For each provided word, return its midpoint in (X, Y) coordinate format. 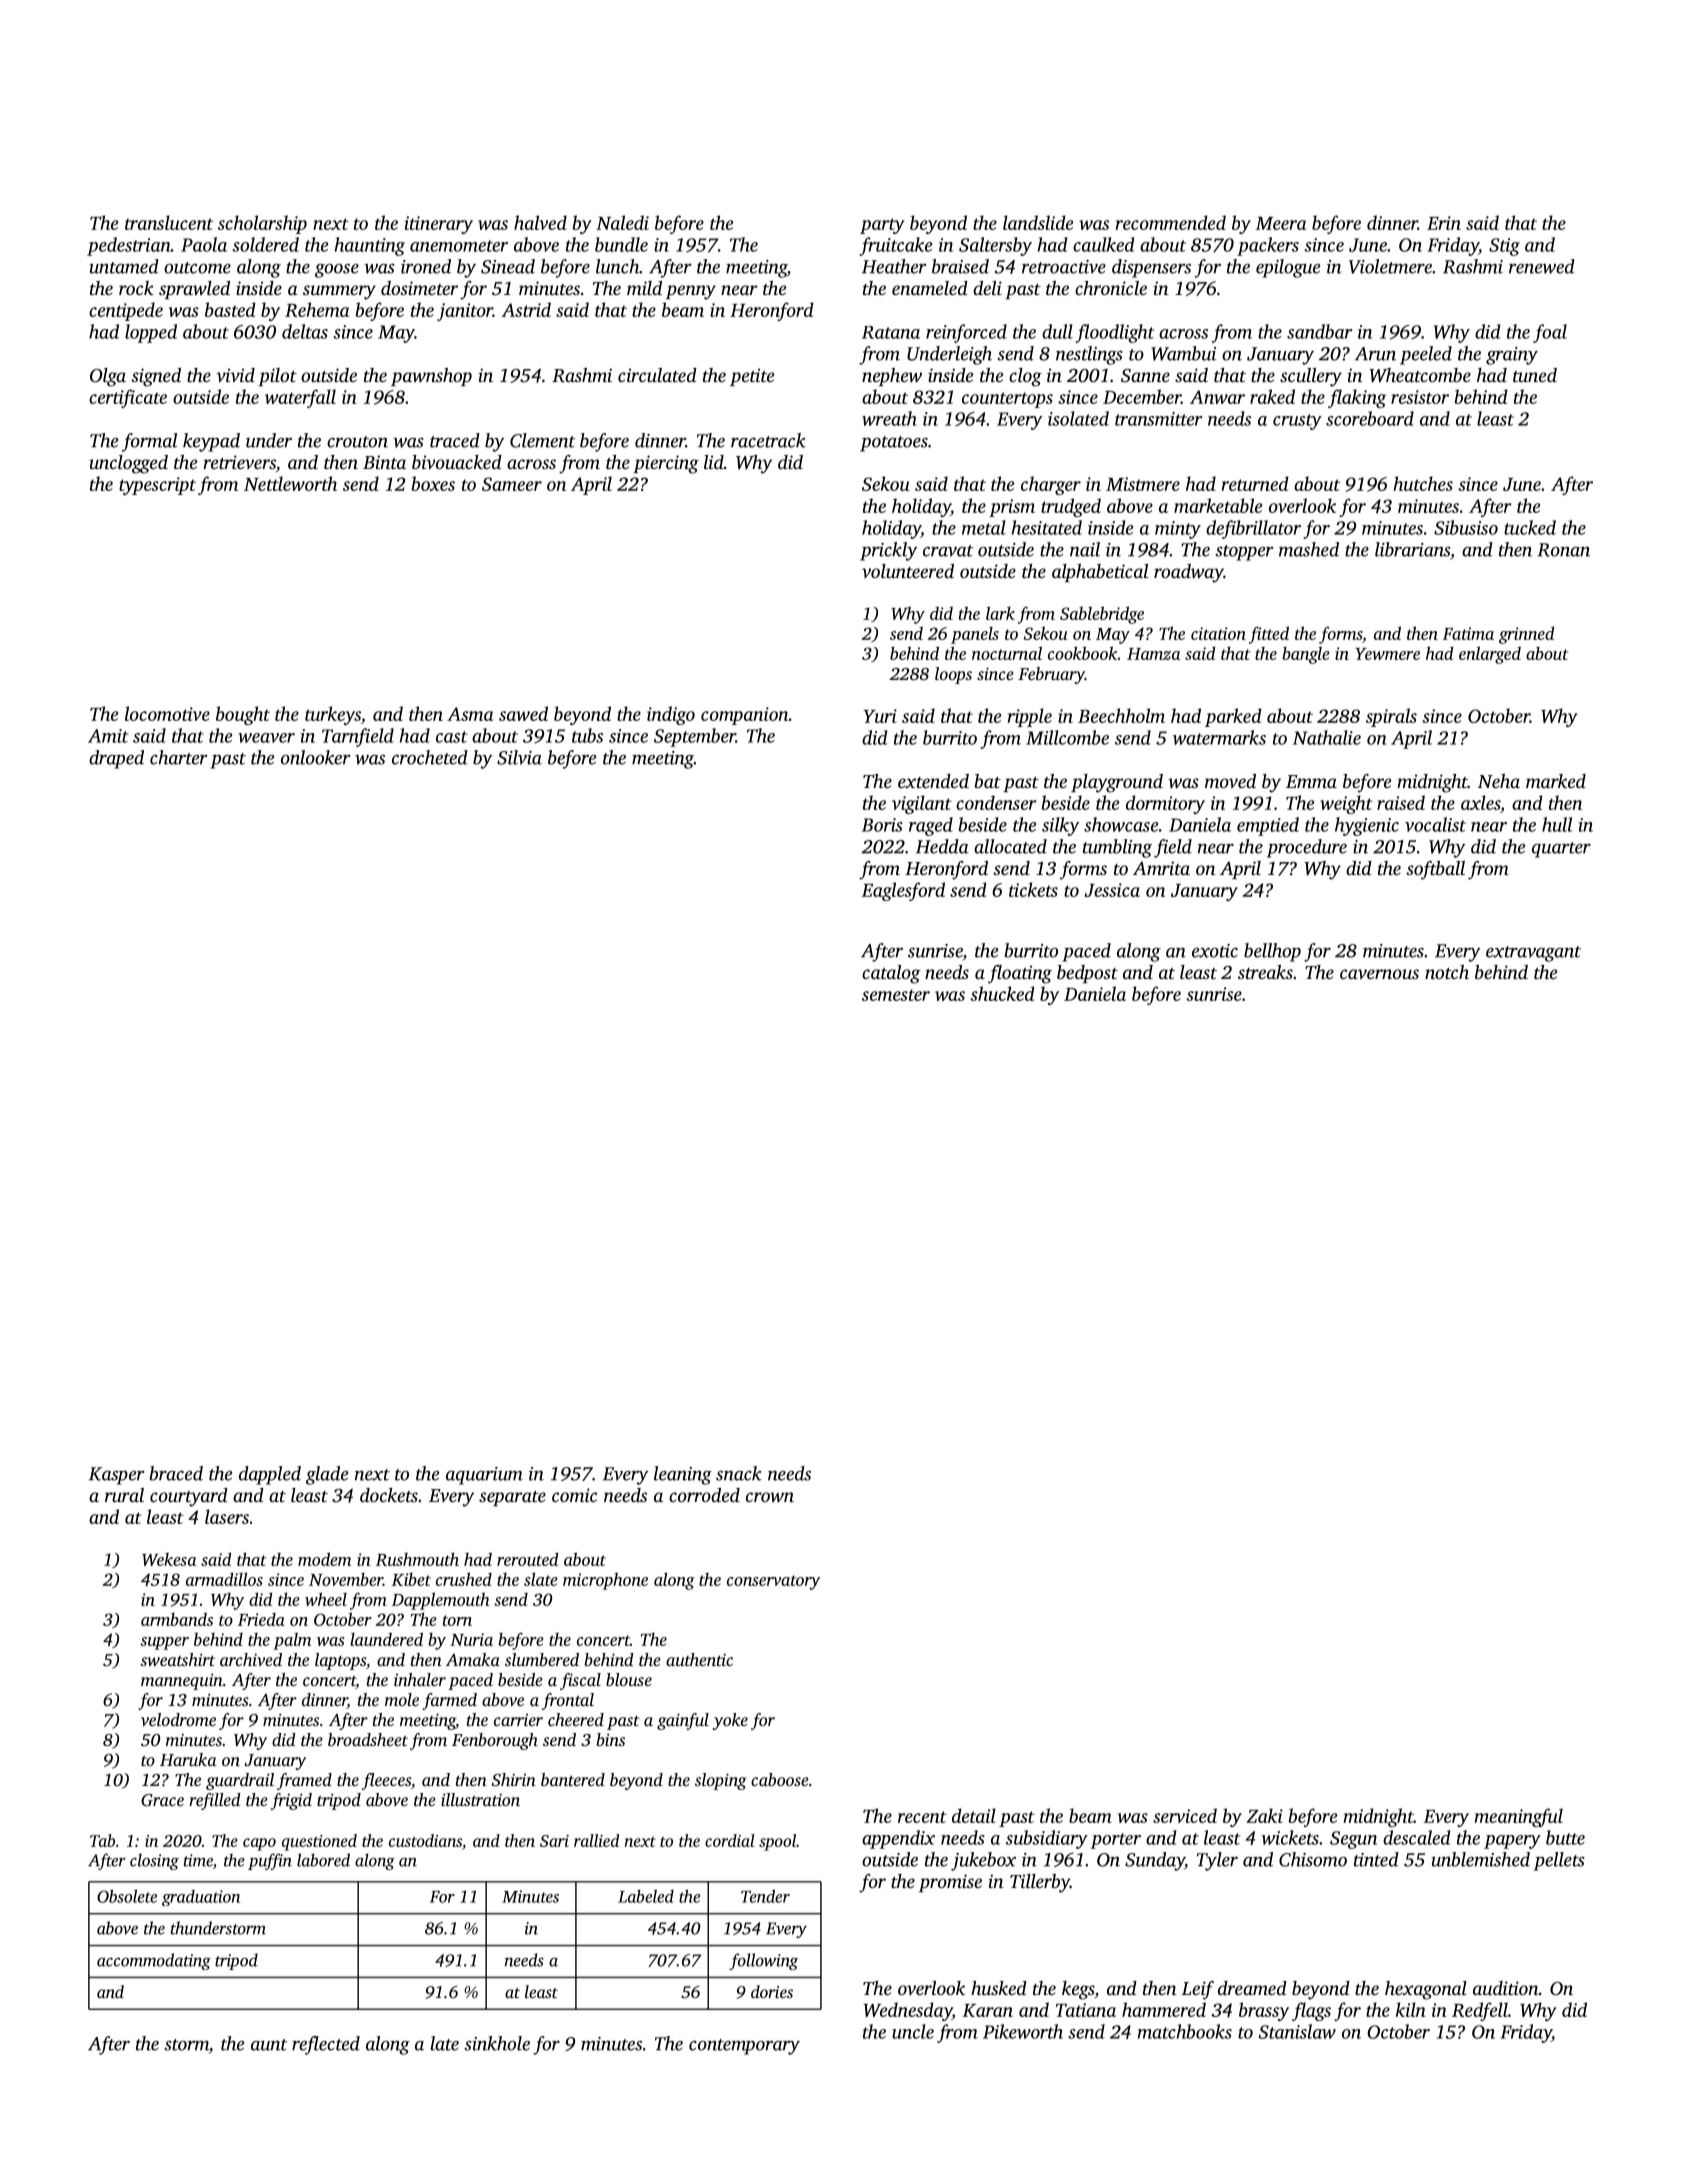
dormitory (1165, 804)
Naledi (622, 222)
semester (896, 995)
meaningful (1519, 1817)
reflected (326, 2045)
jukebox (983, 1861)
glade (327, 1475)
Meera (1281, 223)
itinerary (439, 225)
